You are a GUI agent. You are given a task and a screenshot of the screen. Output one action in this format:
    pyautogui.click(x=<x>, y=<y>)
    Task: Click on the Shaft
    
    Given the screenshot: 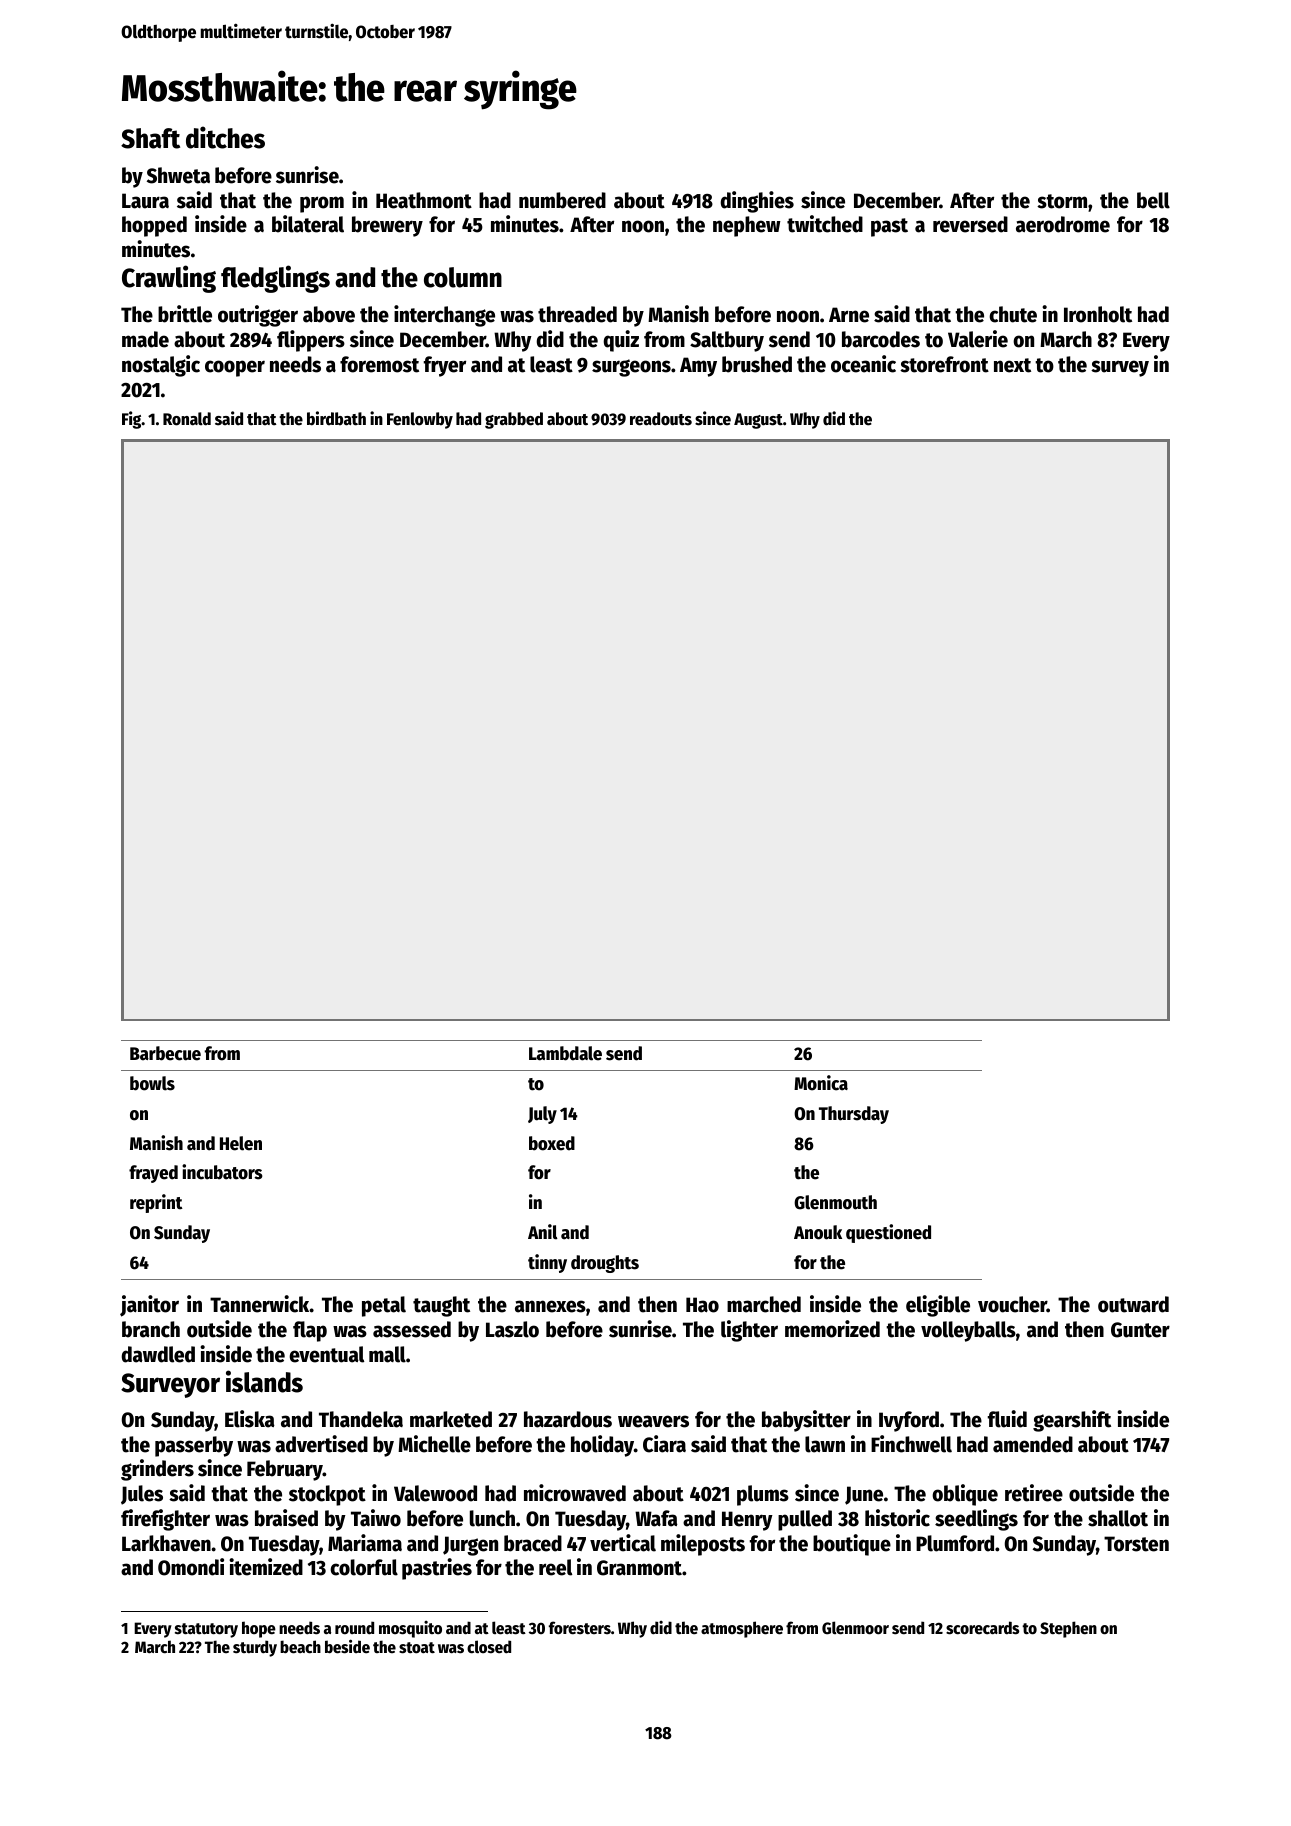 What is the action you would take?
    pyautogui.click(x=150, y=138)
